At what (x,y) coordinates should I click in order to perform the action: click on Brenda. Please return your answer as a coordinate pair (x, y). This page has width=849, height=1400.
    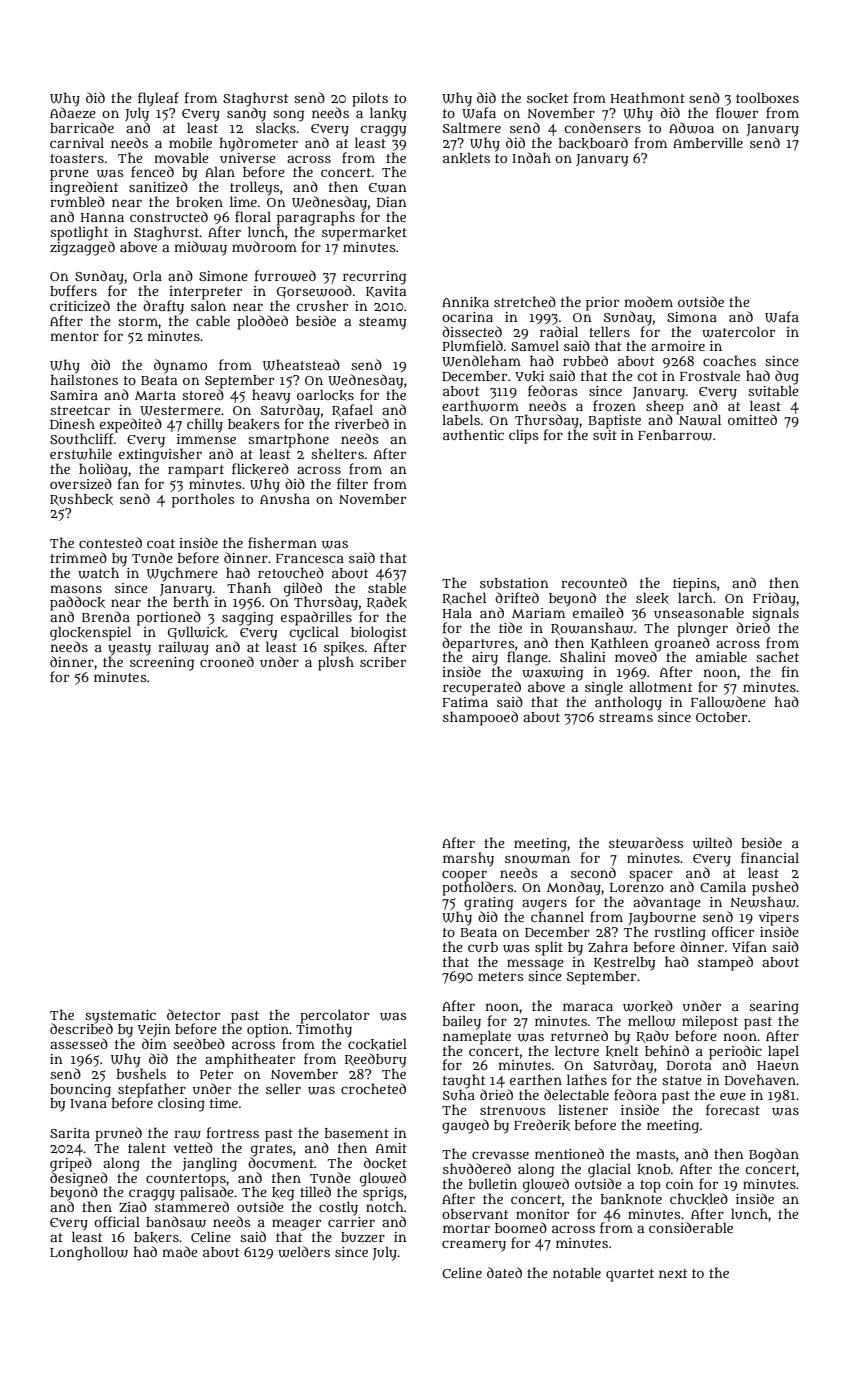
    Looking at the image, I should click on (106, 616).
